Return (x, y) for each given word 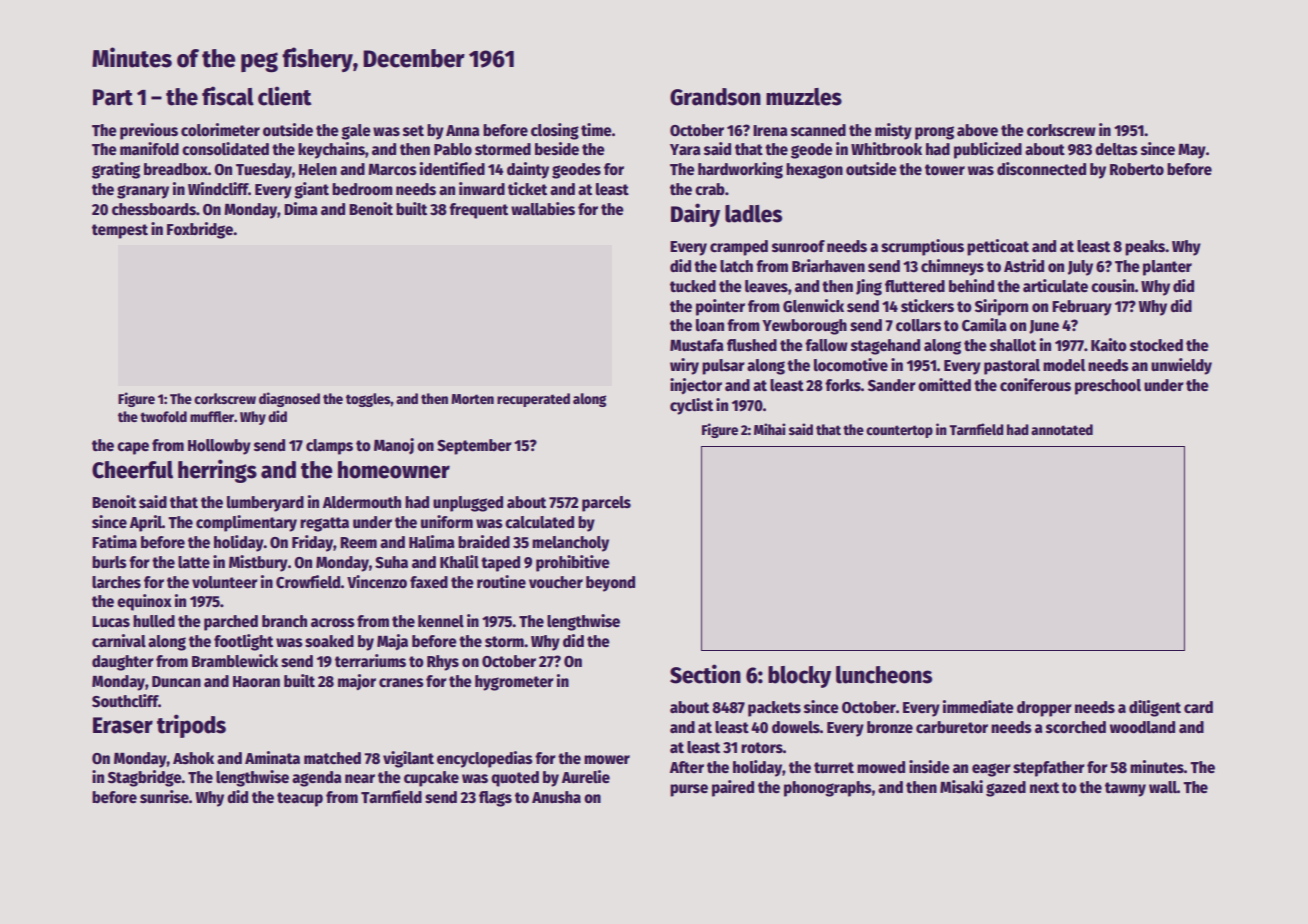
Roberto (1137, 169)
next (1044, 787)
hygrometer (514, 683)
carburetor (952, 727)
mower (607, 759)
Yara (685, 149)
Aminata (272, 757)
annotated (1062, 429)
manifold (149, 148)
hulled (154, 621)
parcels (606, 504)
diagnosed (289, 399)
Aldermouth (362, 502)
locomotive (851, 365)
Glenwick (813, 306)
